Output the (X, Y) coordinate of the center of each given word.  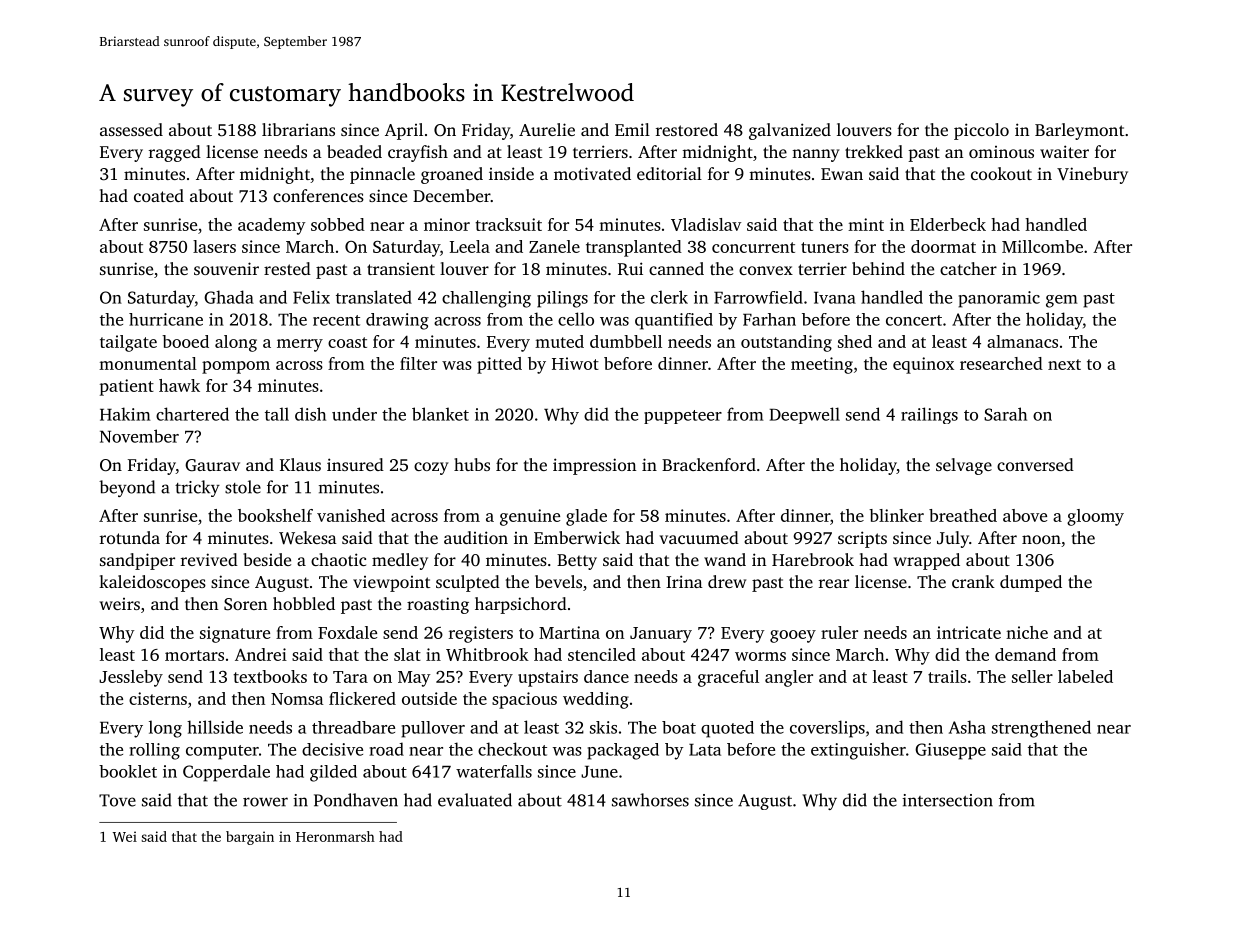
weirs (119, 604)
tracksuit (508, 224)
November (139, 436)
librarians (298, 129)
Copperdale (226, 773)
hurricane (166, 319)
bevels (558, 581)
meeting (822, 365)
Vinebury (1092, 175)
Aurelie (547, 129)
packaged (623, 751)
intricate (969, 632)
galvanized (790, 131)
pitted (499, 365)
